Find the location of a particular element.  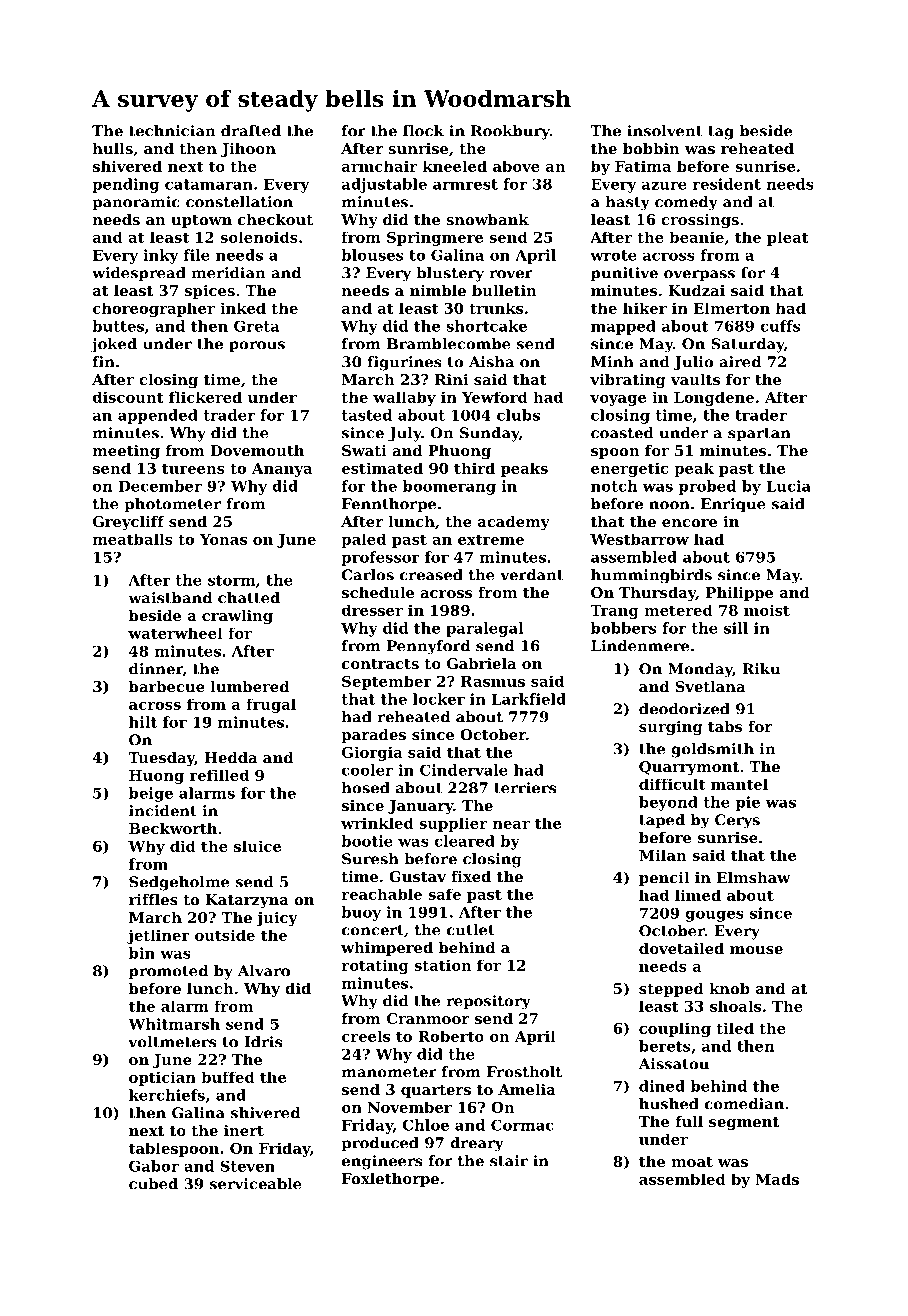

wallaby is located at coordinates (404, 398).
